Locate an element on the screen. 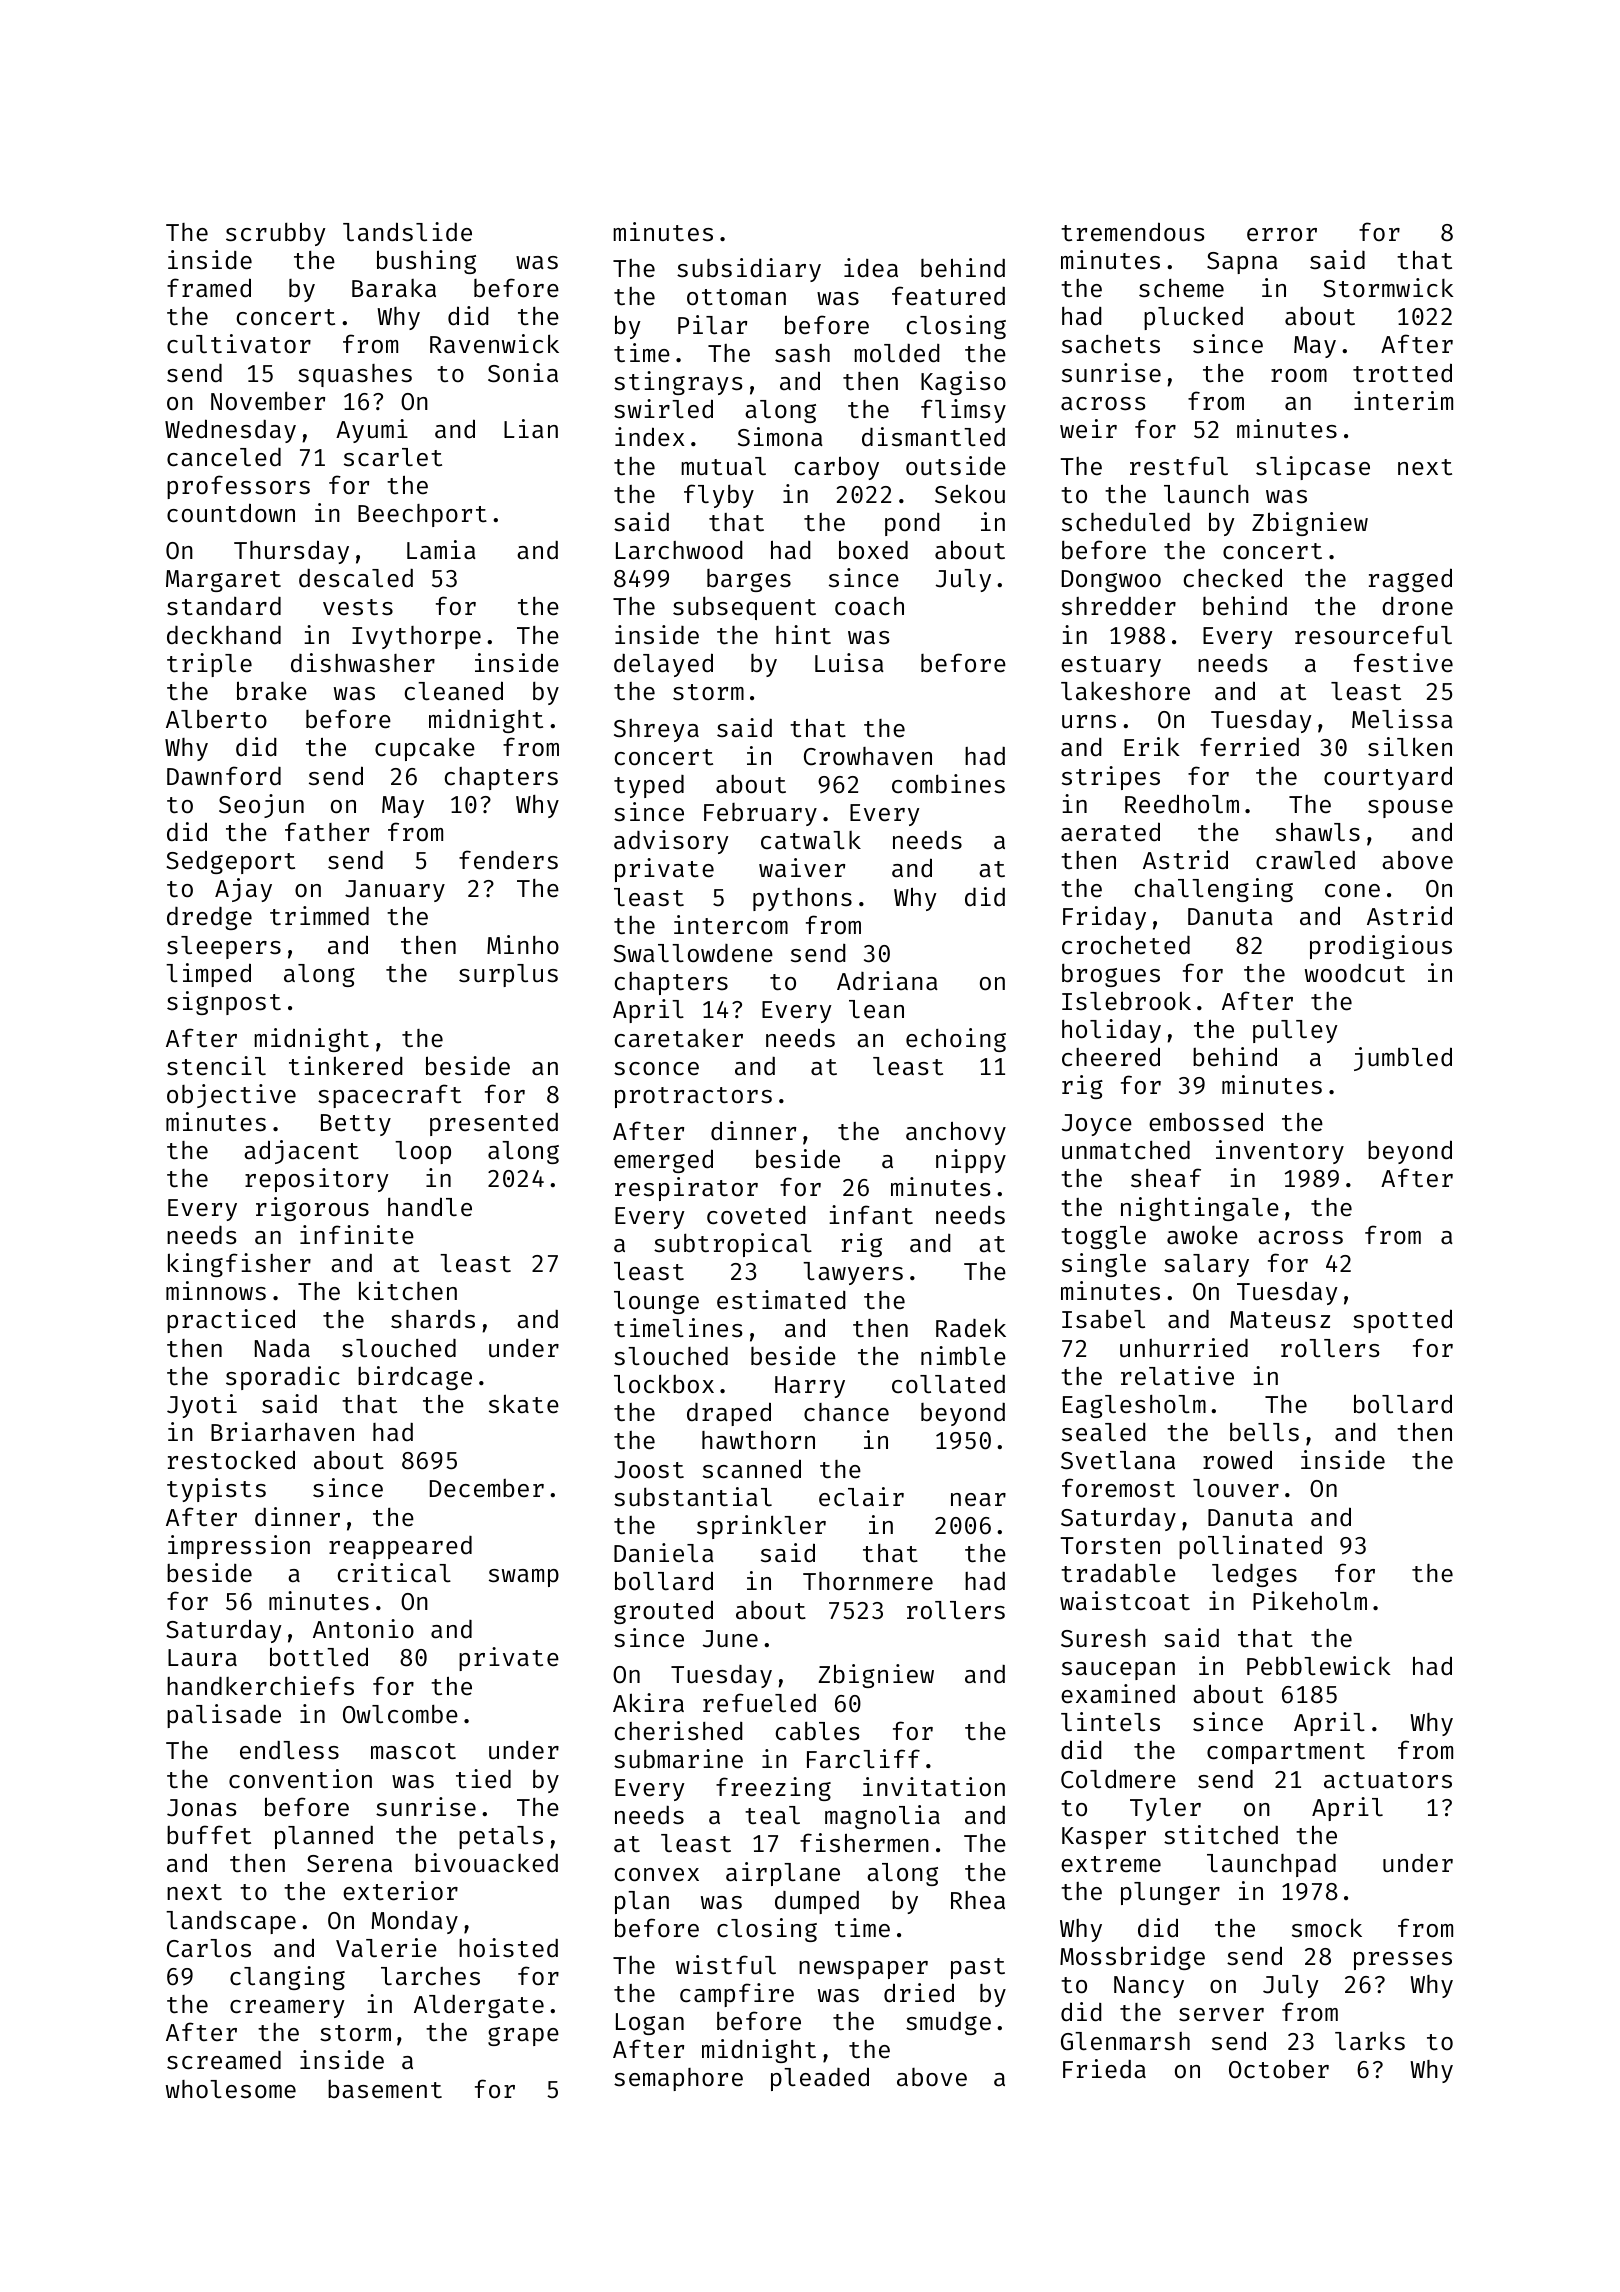 This screenshot has width=1620, height=2292. Pebblewick is located at coordinates (1319, 1666).
